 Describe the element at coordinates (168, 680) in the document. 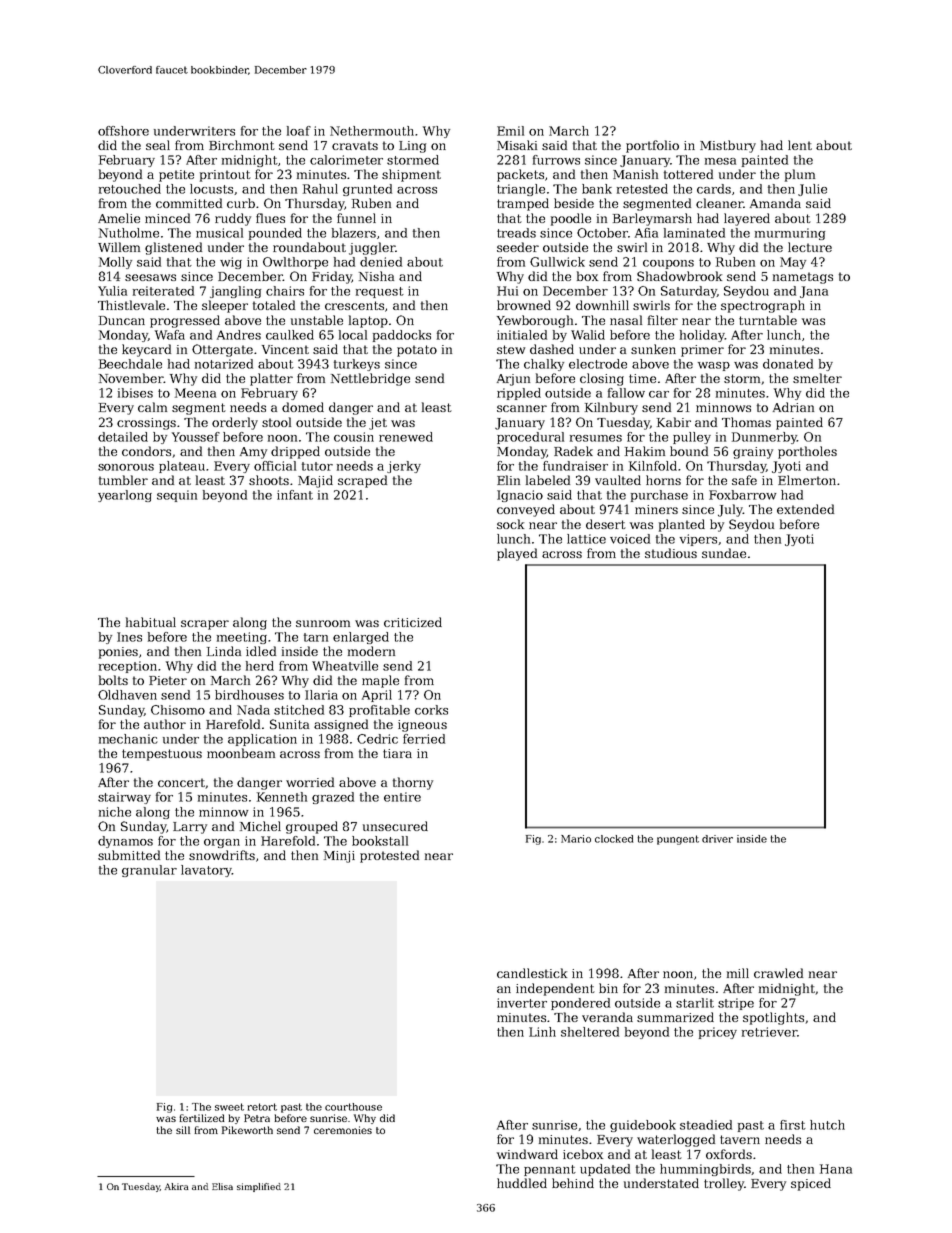

I see `Pieter` at that location.
